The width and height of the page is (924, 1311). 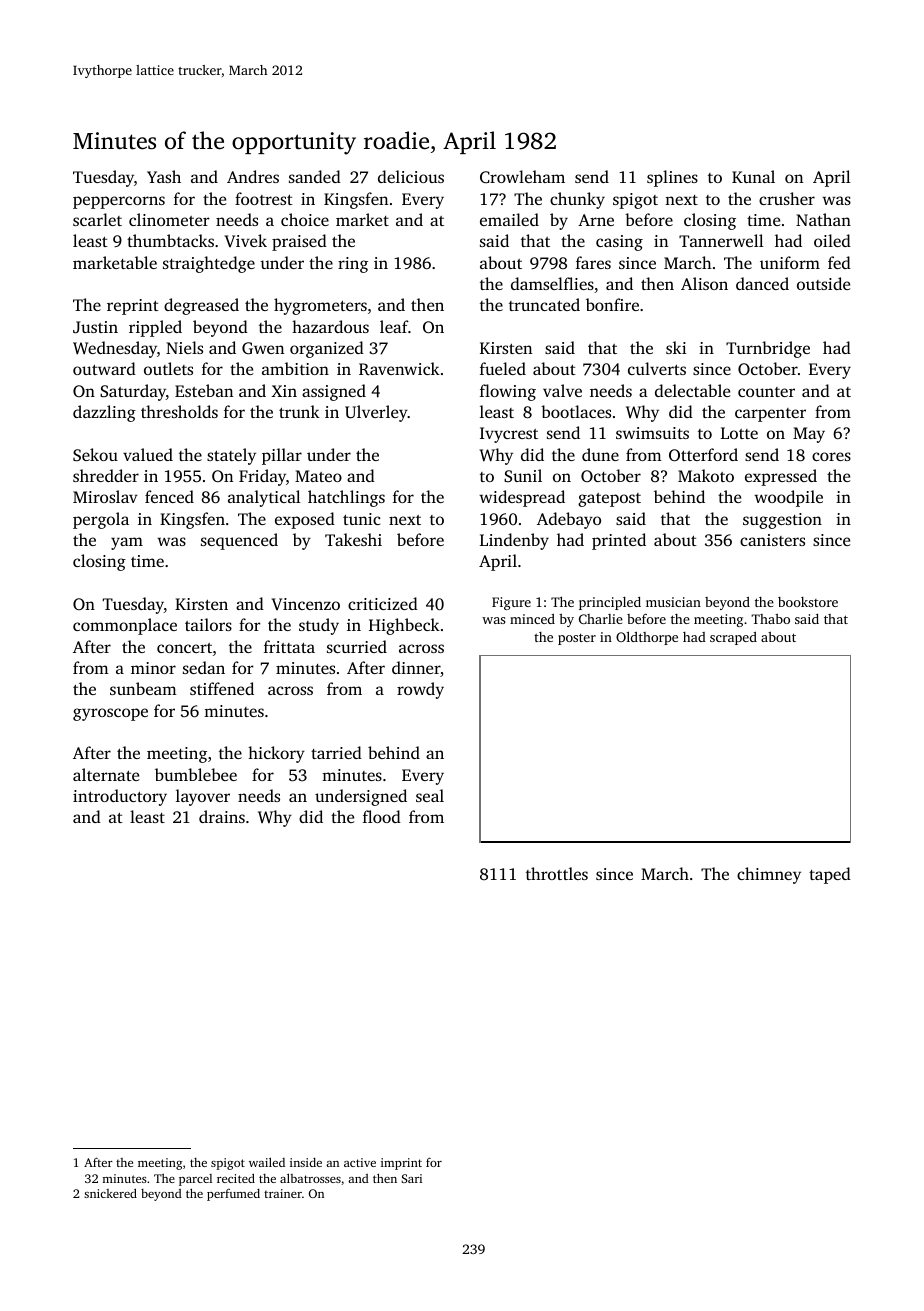 I want to click on throttles, so click(x=557, y=873).
